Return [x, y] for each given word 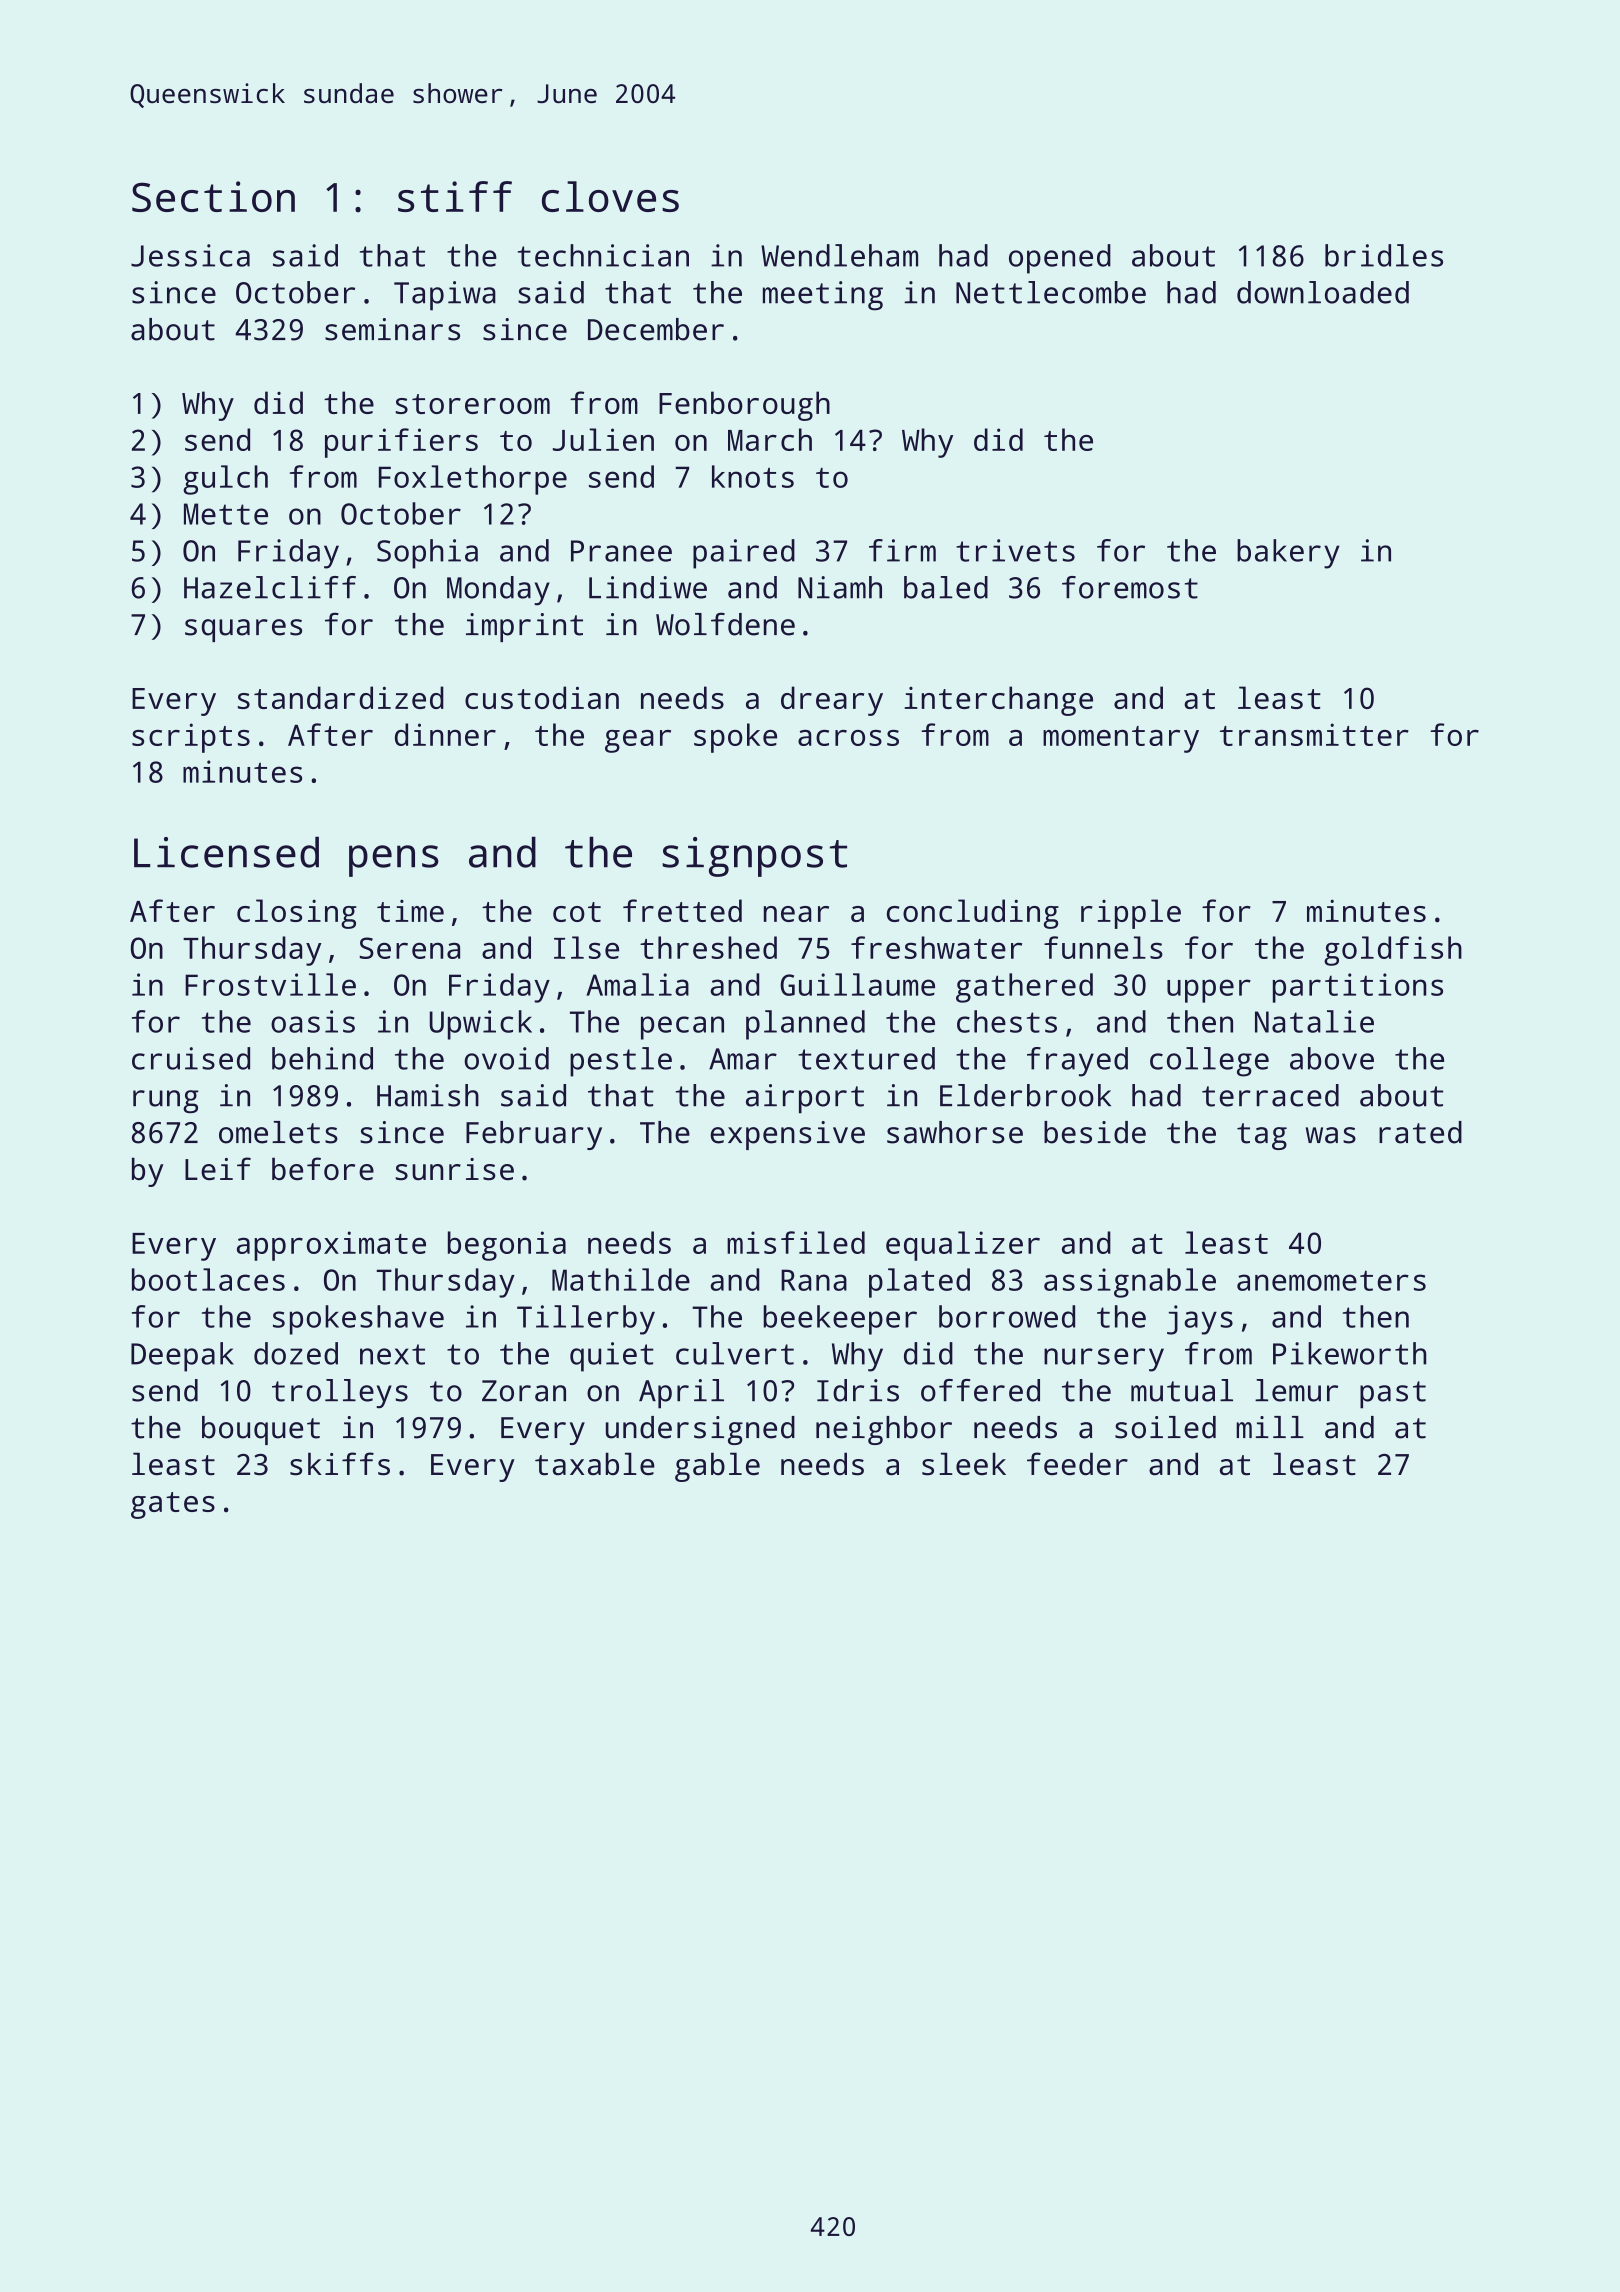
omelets [278, 1132]
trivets [1015, 550]
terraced [1270, 1095]
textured [866, 1058]
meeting [823, 296]
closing [297, 914]
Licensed [226, 852]
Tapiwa [445, 296]
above [1332, 1058]
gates [173, 1505]
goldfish [1393, 951]
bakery [1288, 554]
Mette [226, 514]
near [796, 914]
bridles [1384, 255]
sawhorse [955, 1132]
